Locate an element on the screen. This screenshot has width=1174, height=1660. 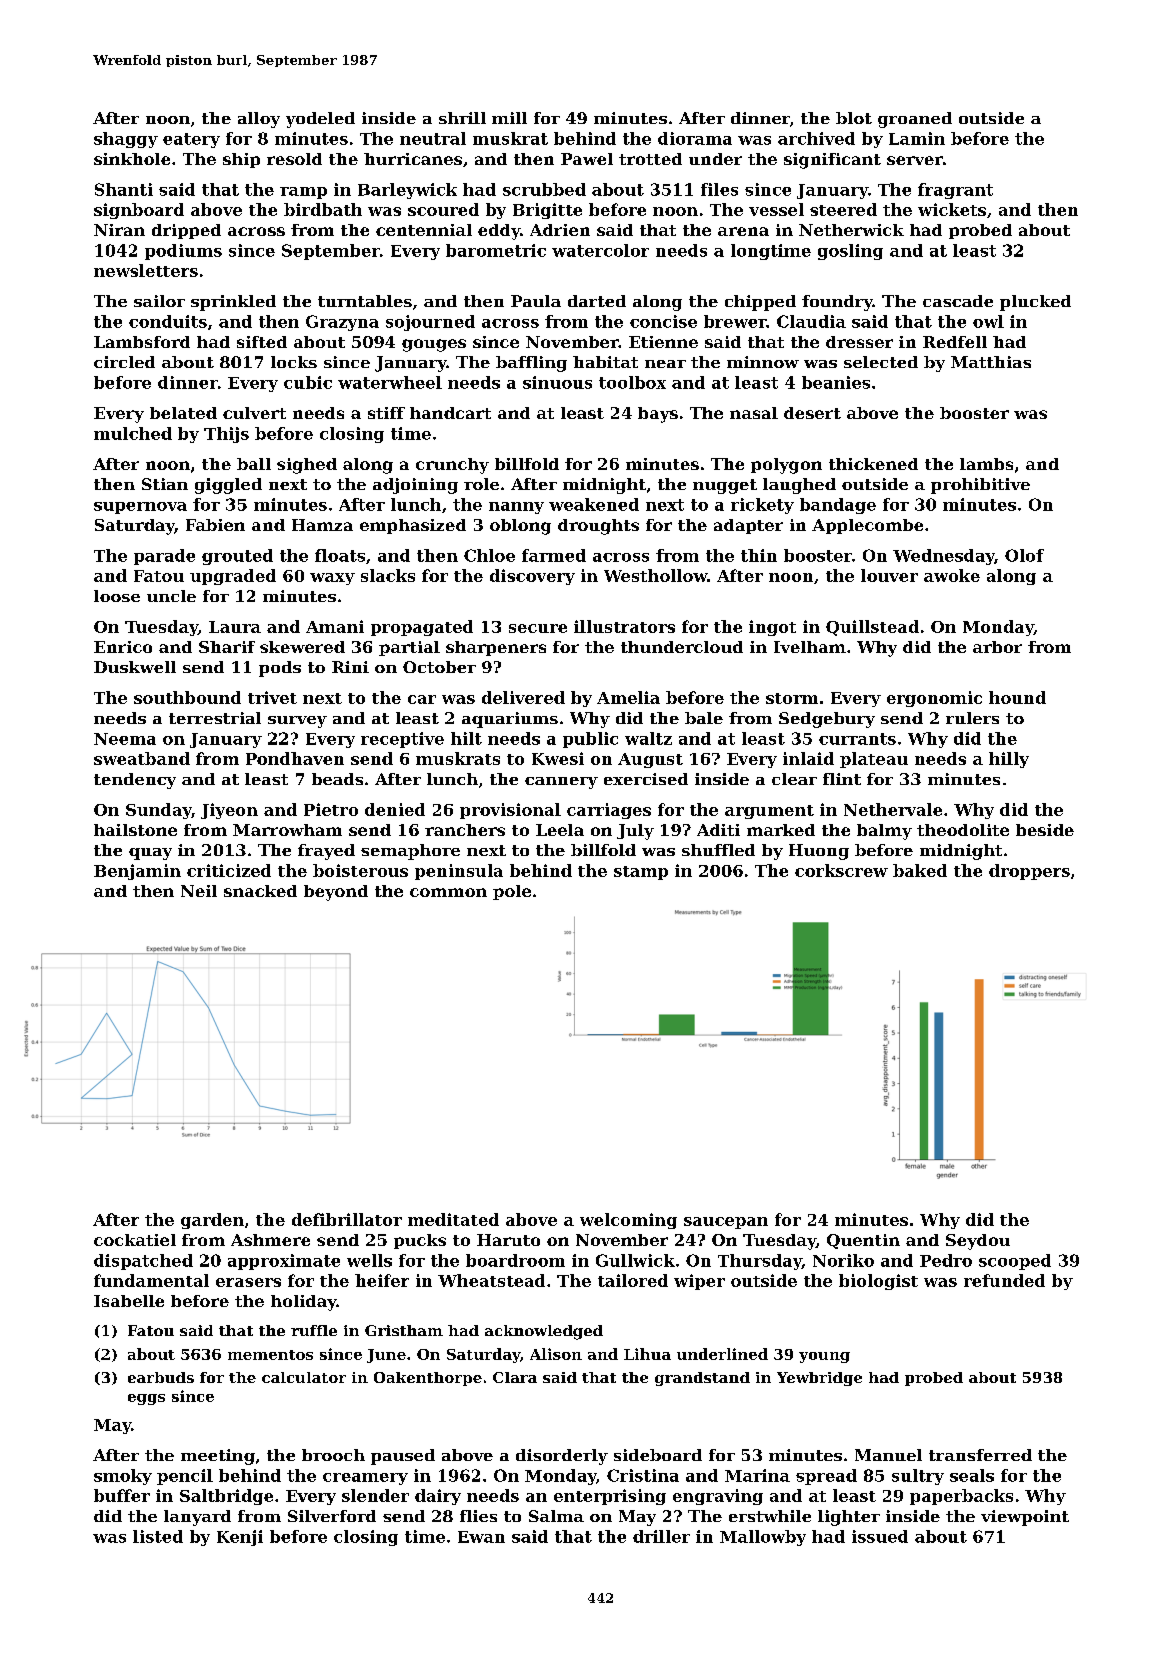
droppers is located at coordinates (1029, 872).
